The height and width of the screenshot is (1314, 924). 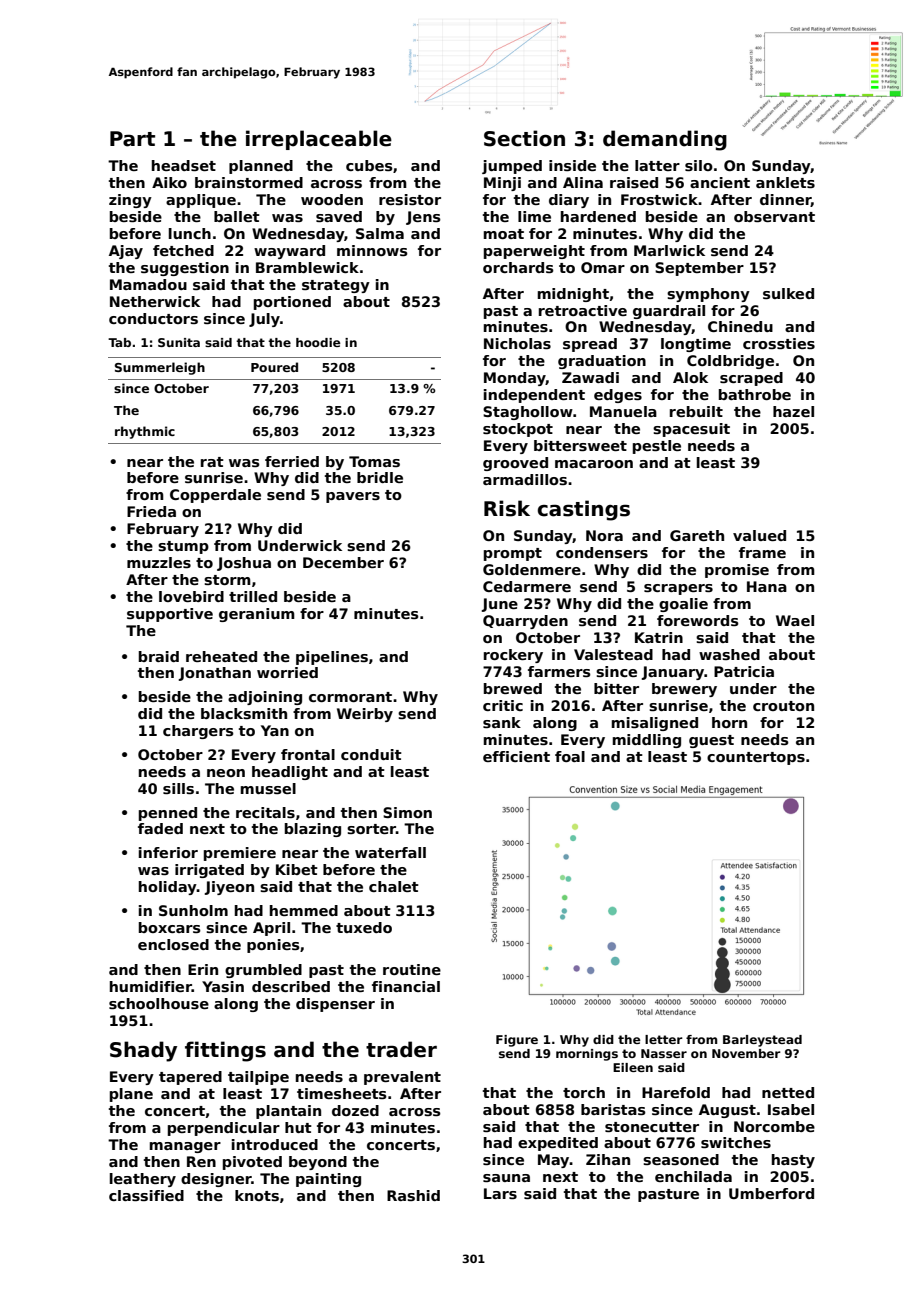 I want to click on geranium, so click(x=257, y=615).
